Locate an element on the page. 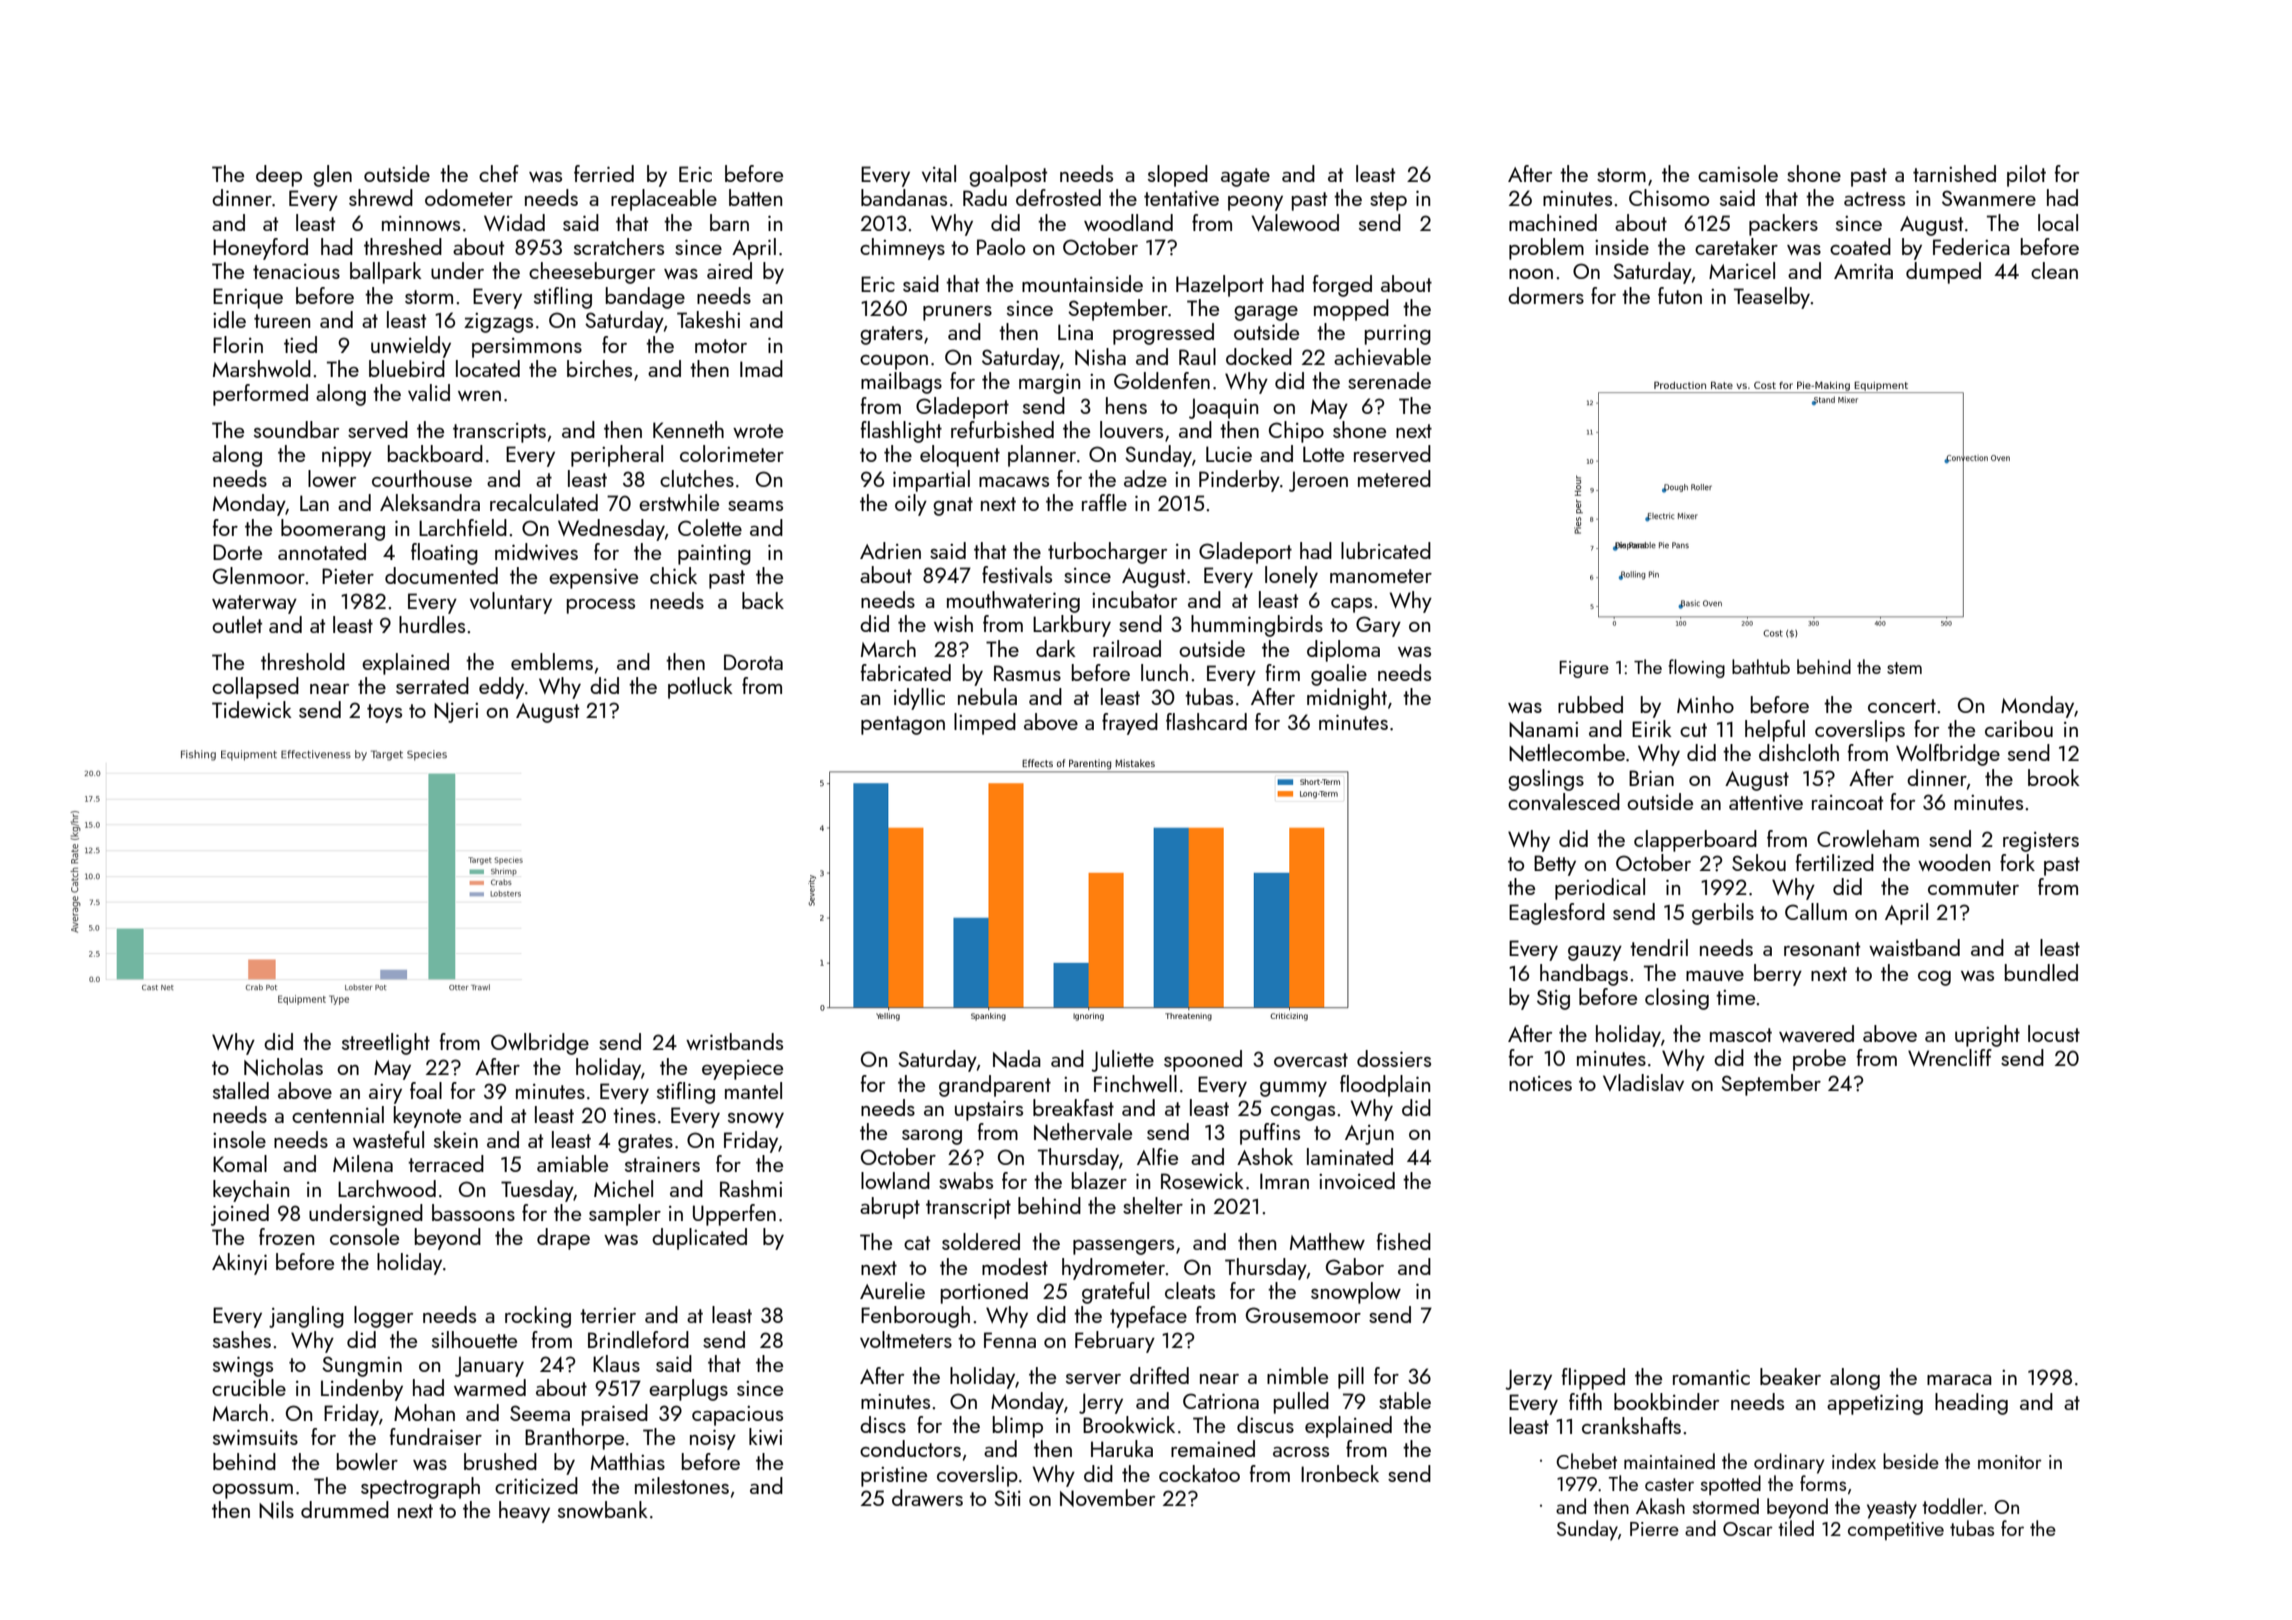 The image size is (2292, 1620). Vladislav is located at coordinates (1643, 1082).
